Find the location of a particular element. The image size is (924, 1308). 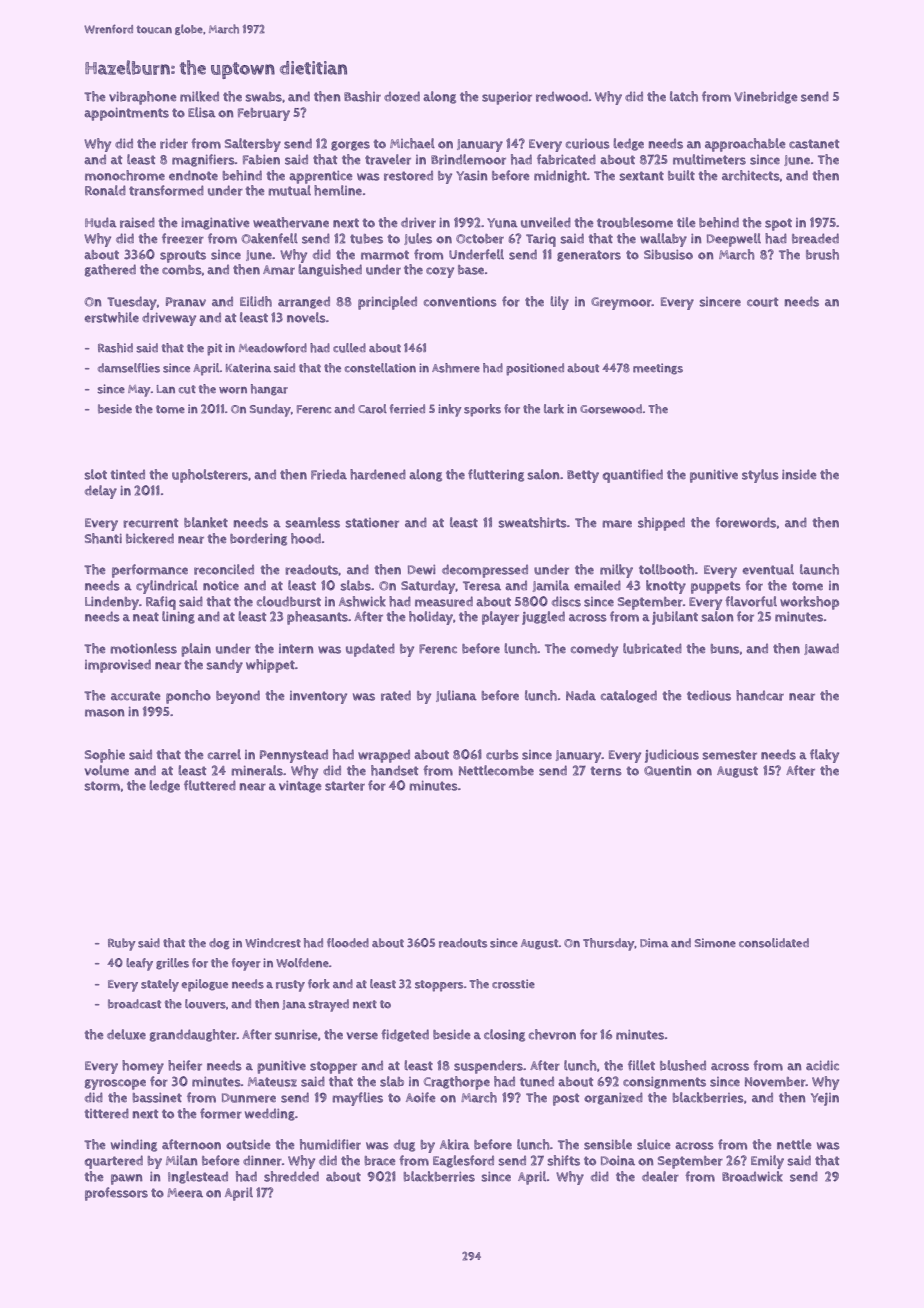

jubilant is located at coordinates (675, 618).
